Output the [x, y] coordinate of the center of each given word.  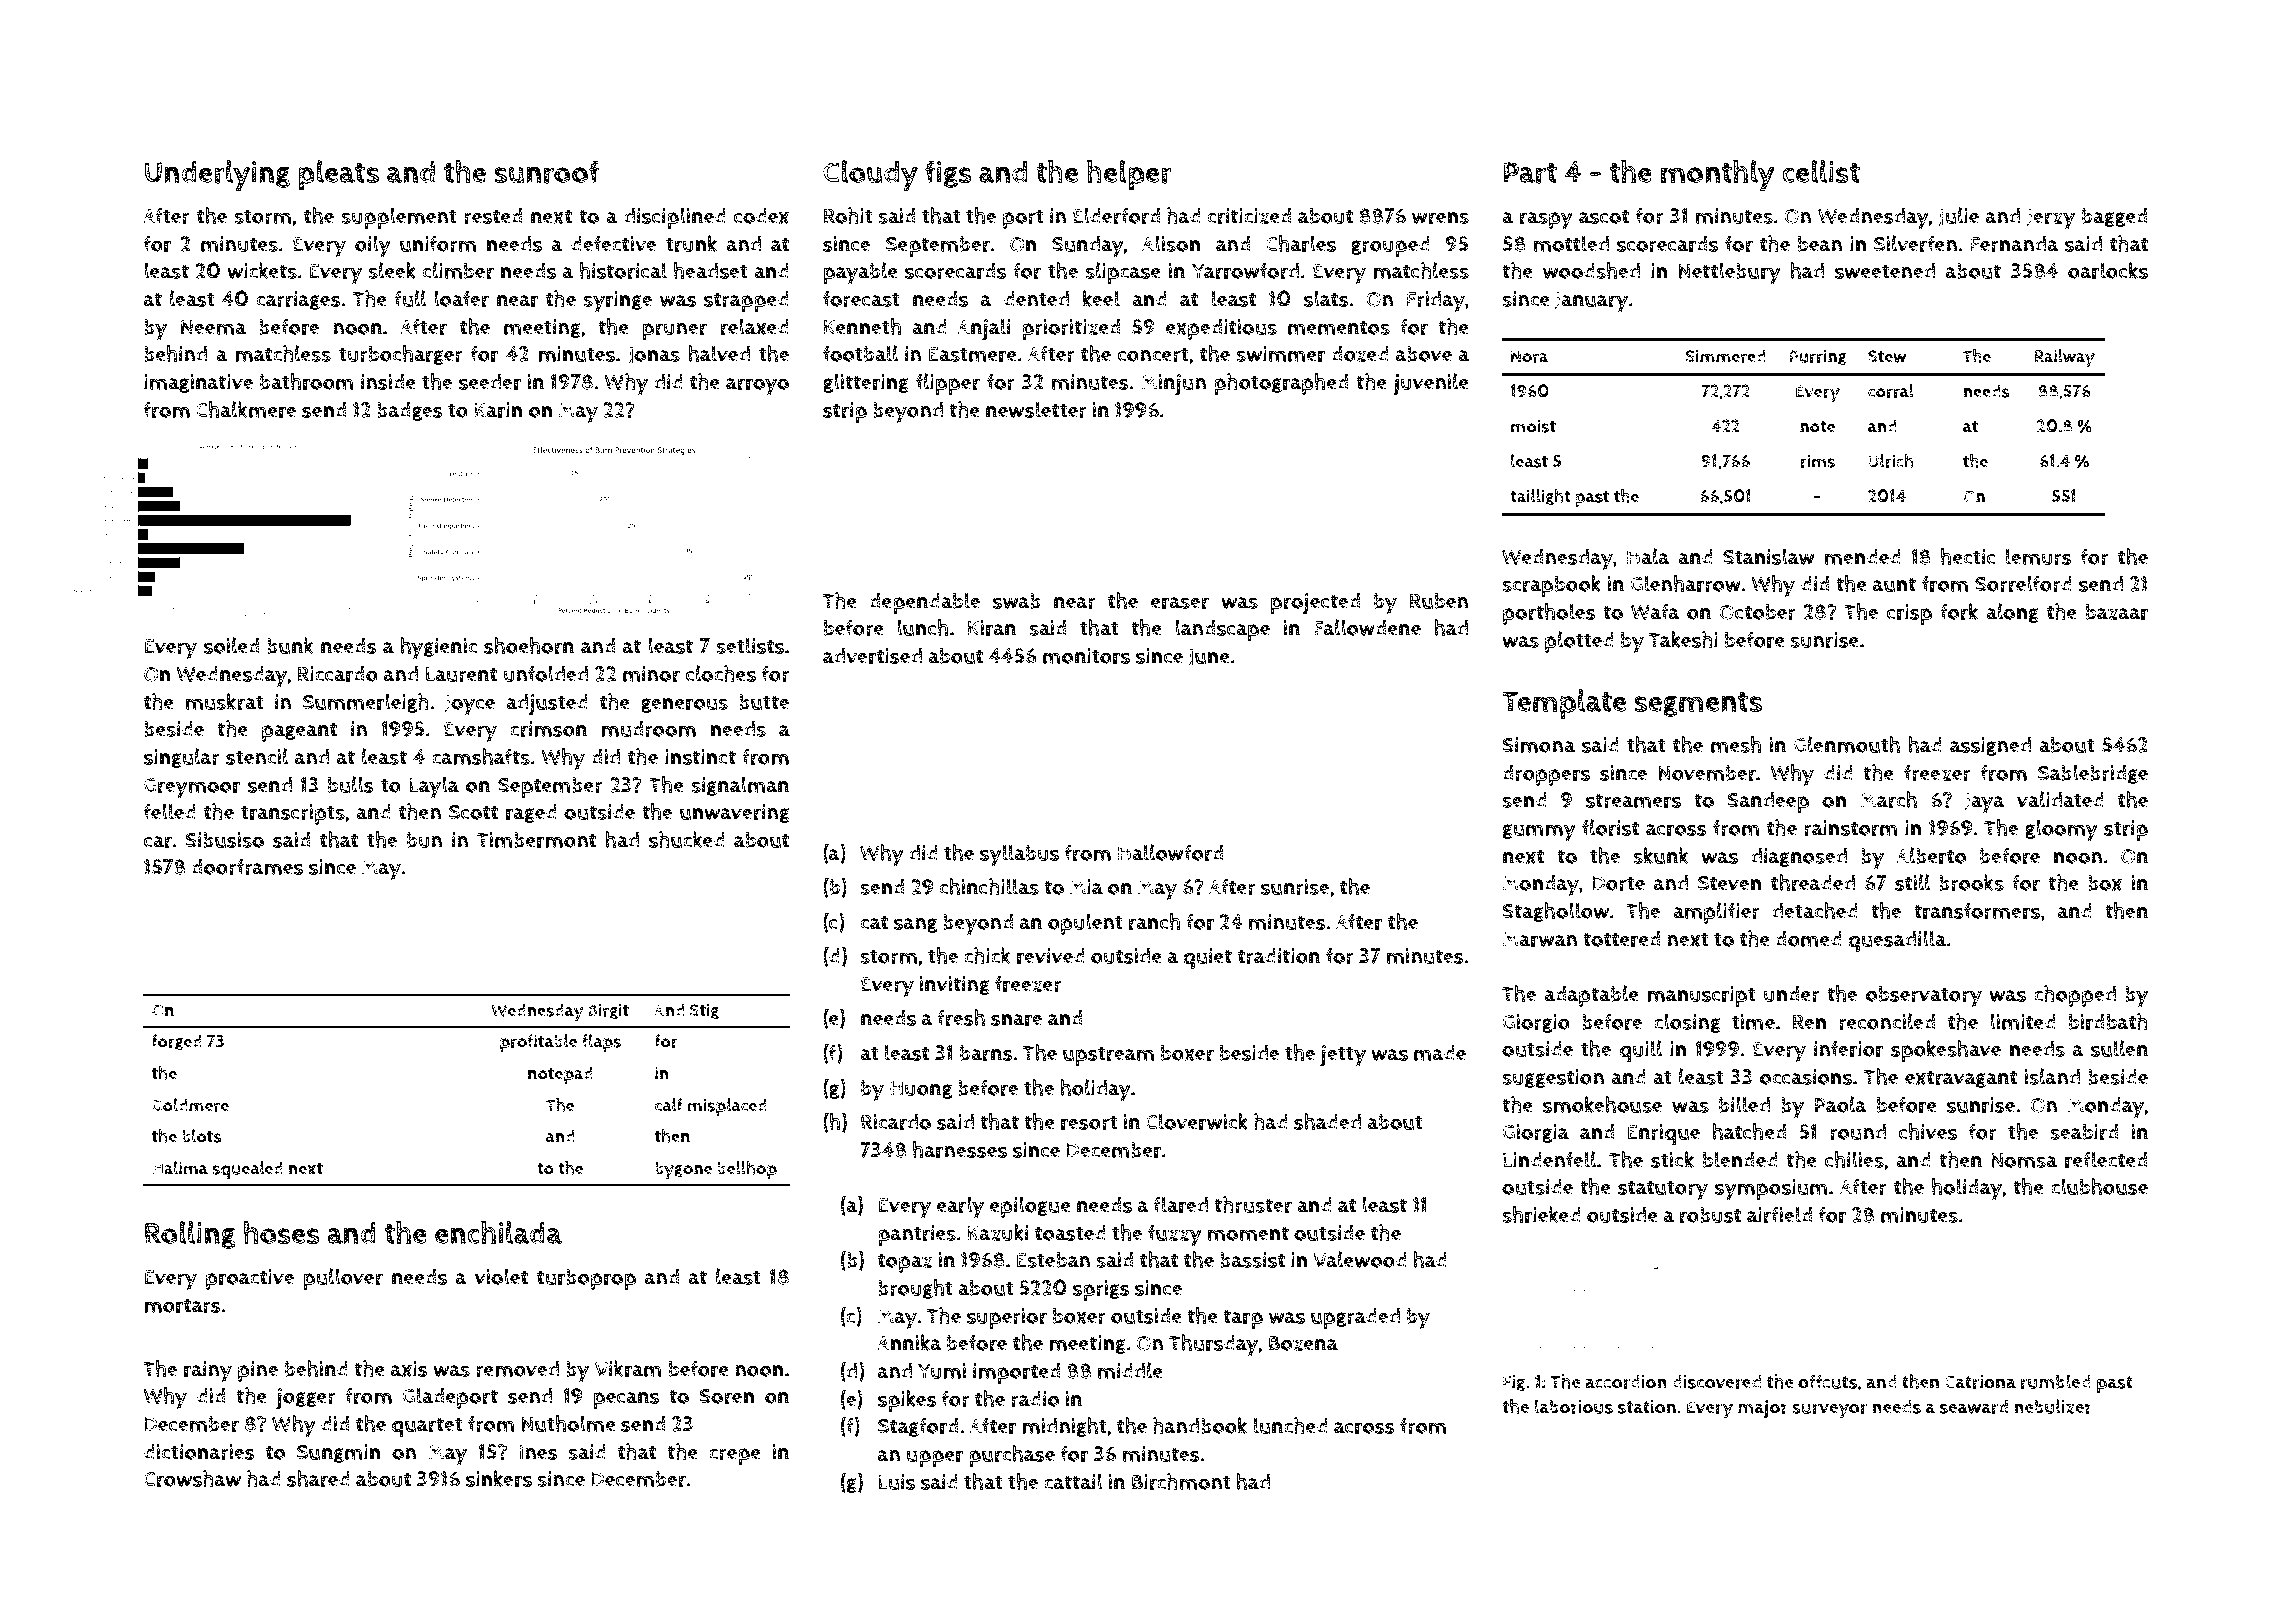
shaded [1327, 1121]
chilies [1854, 1159]
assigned [1990, 746]
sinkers [499, 1478]
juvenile [1431, 384]
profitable [538, 1043]
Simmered [1725, 356]
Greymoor [192, 788]
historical [623, 270]
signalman [740, 786]
